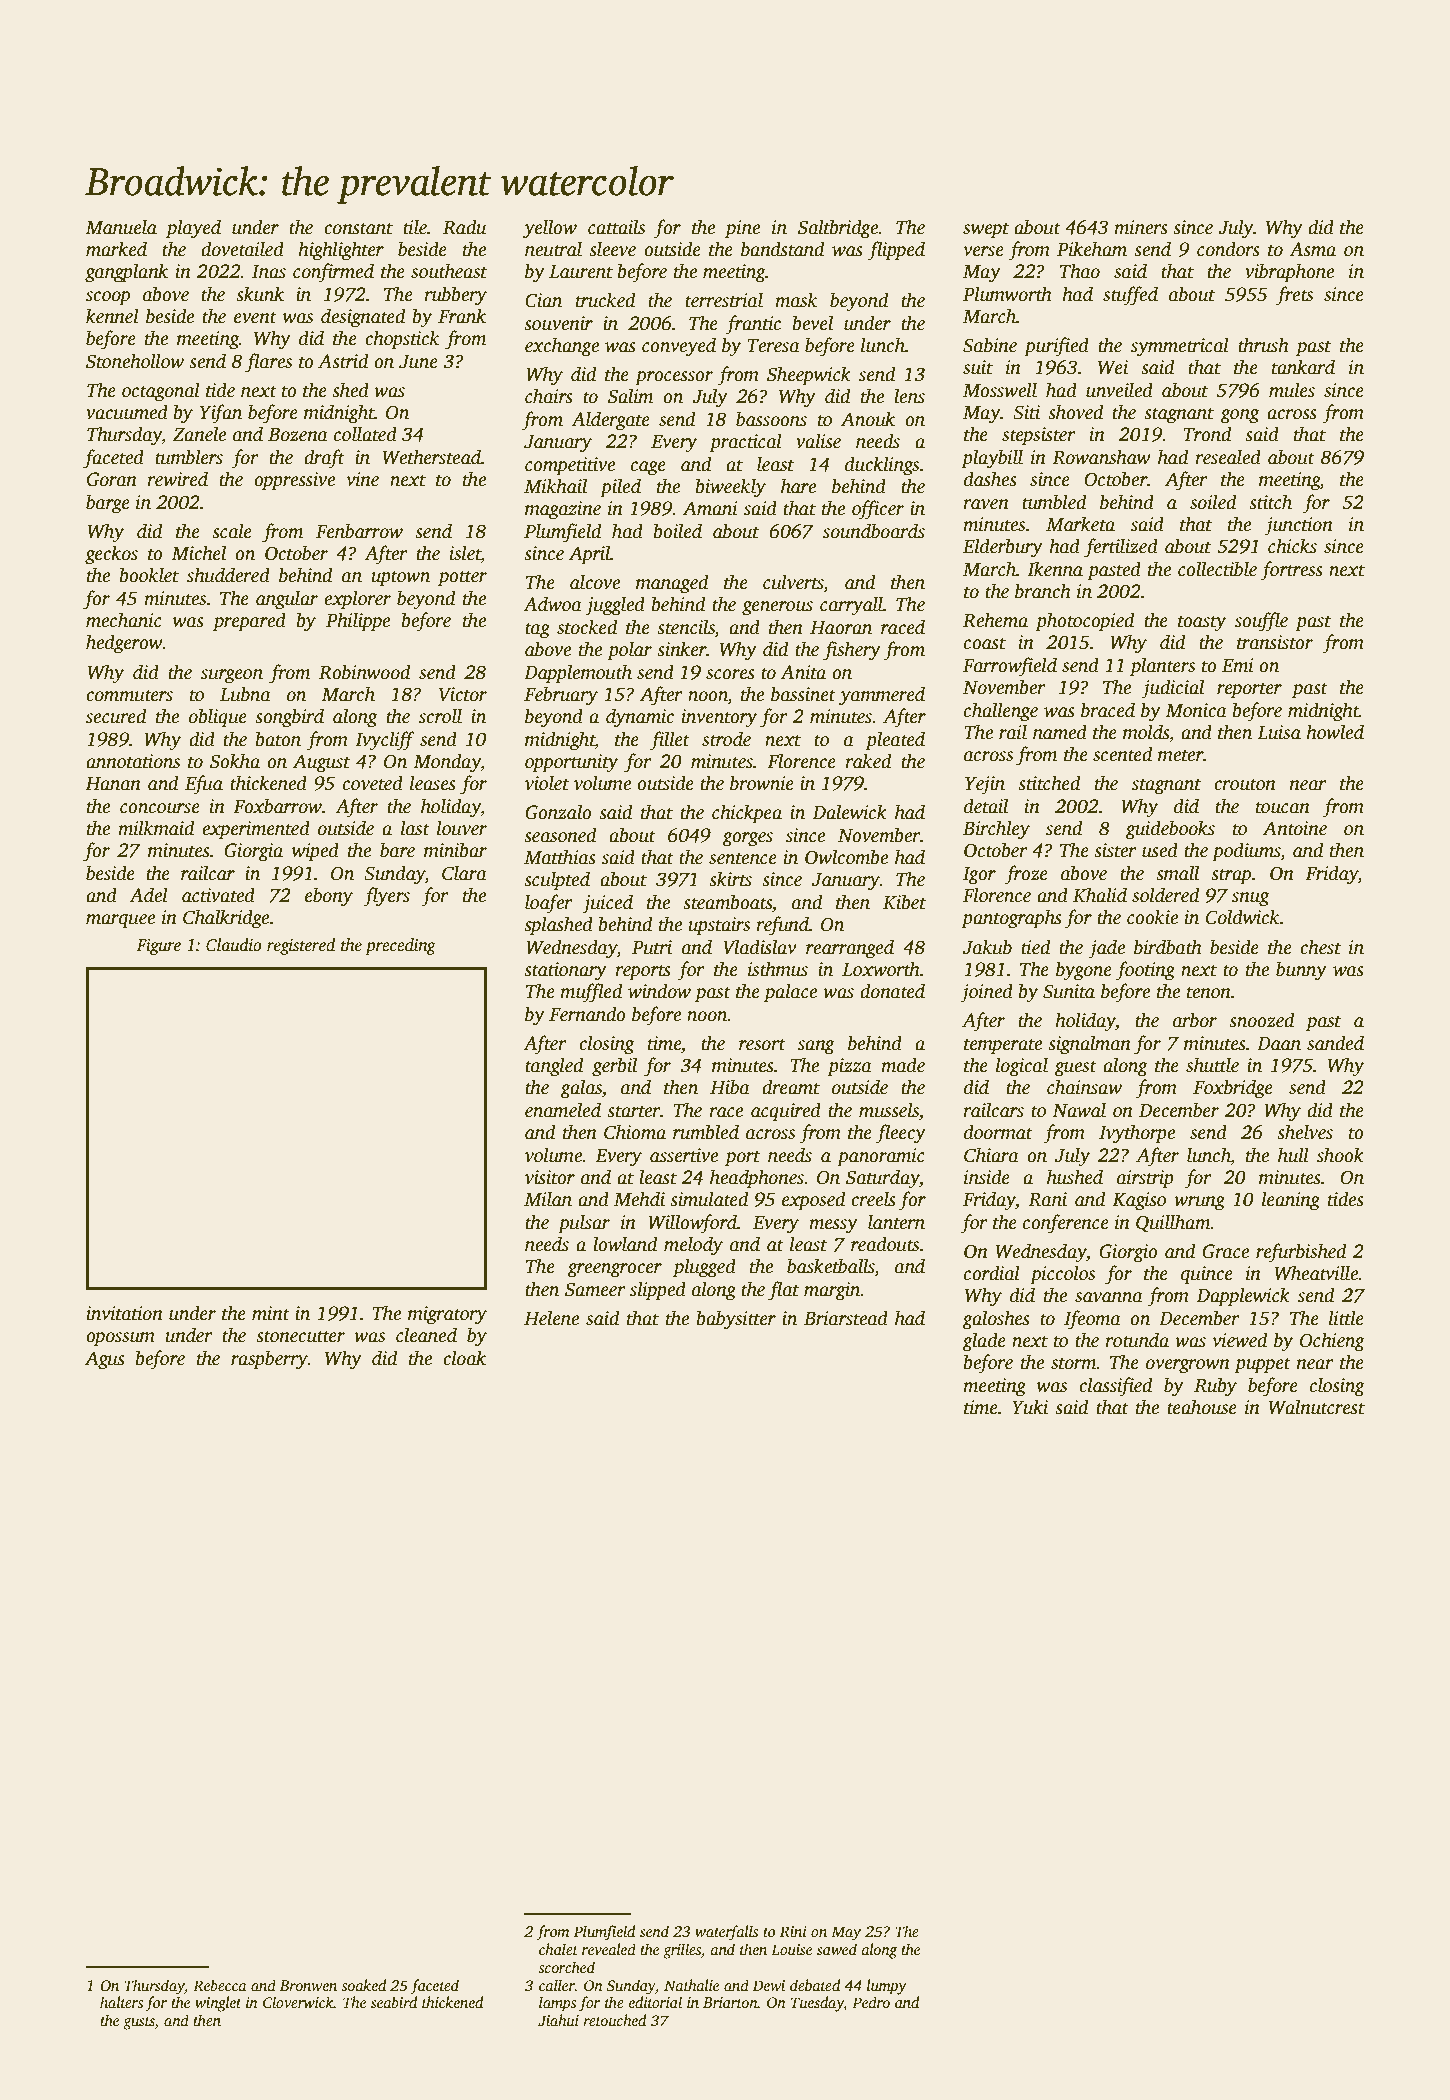 The image size is (1450, 2100). Describe the element at coordinates (464, 1358) in the image. I see `cloak` at that location.
